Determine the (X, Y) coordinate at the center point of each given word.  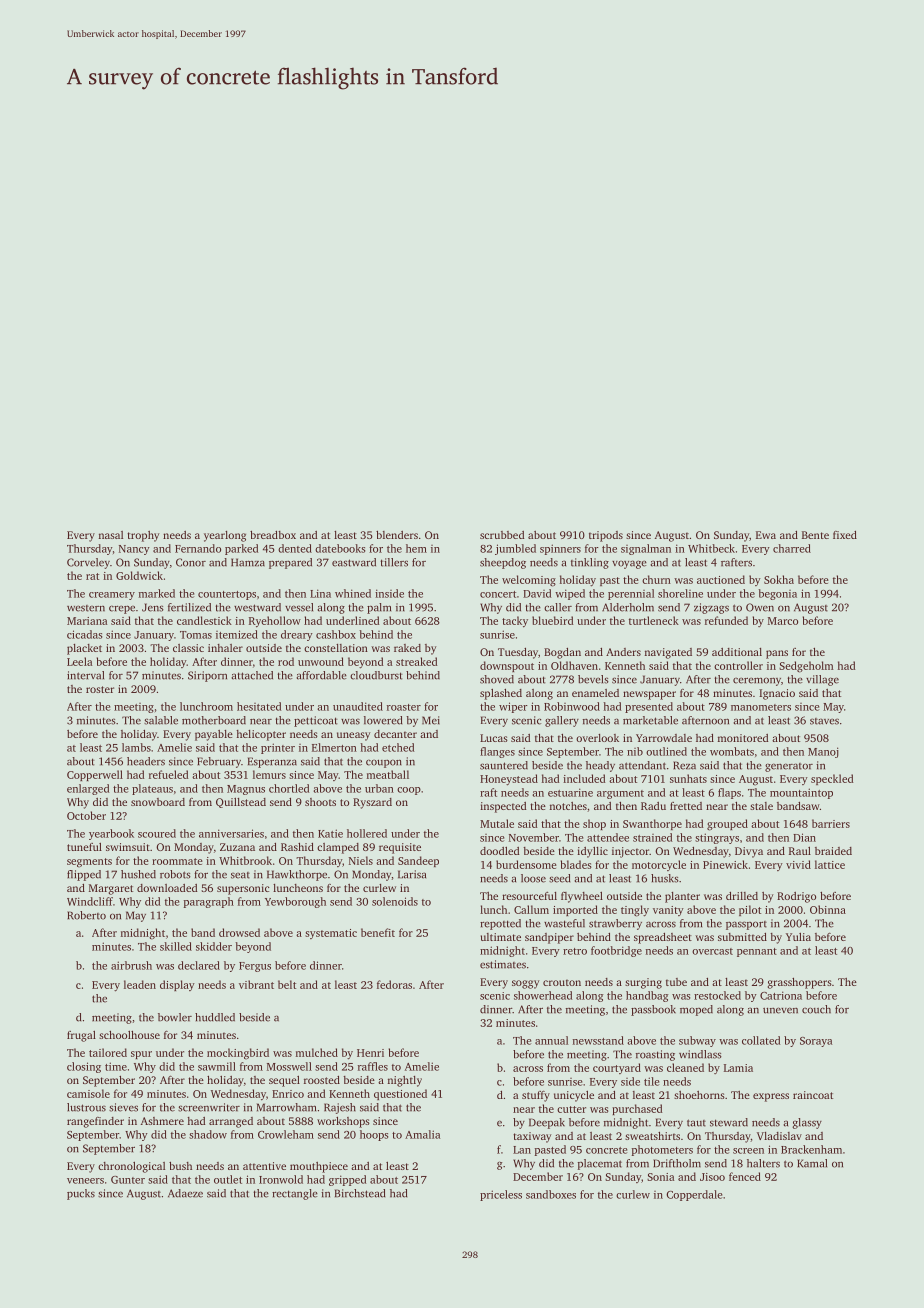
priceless (501, 1195)
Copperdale (694, 1195)
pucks (81, 1194)
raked (407, 648)
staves (824, 721)
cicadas (84, 634)
